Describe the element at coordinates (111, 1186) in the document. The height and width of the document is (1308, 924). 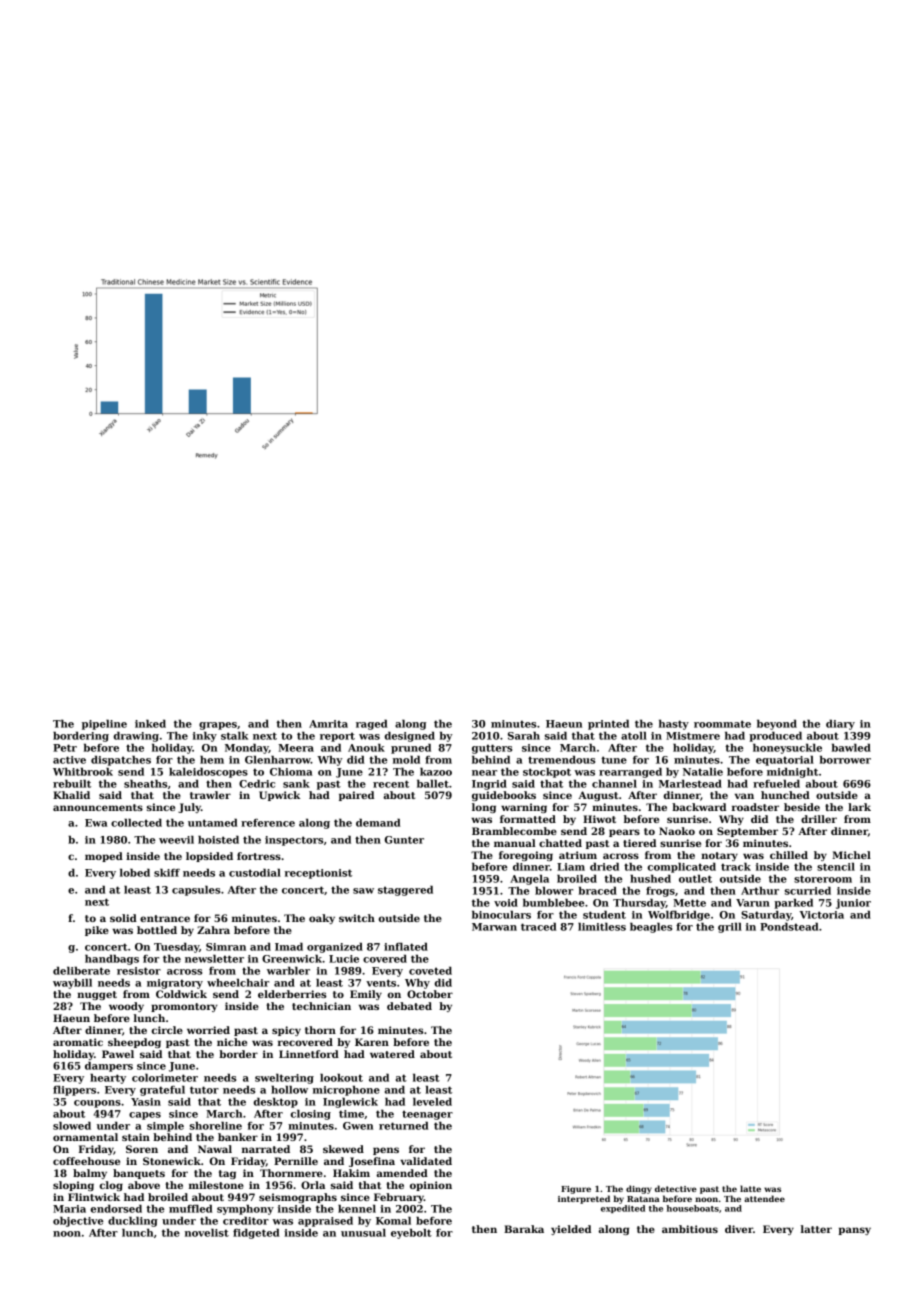
I see `clog` at that location.
